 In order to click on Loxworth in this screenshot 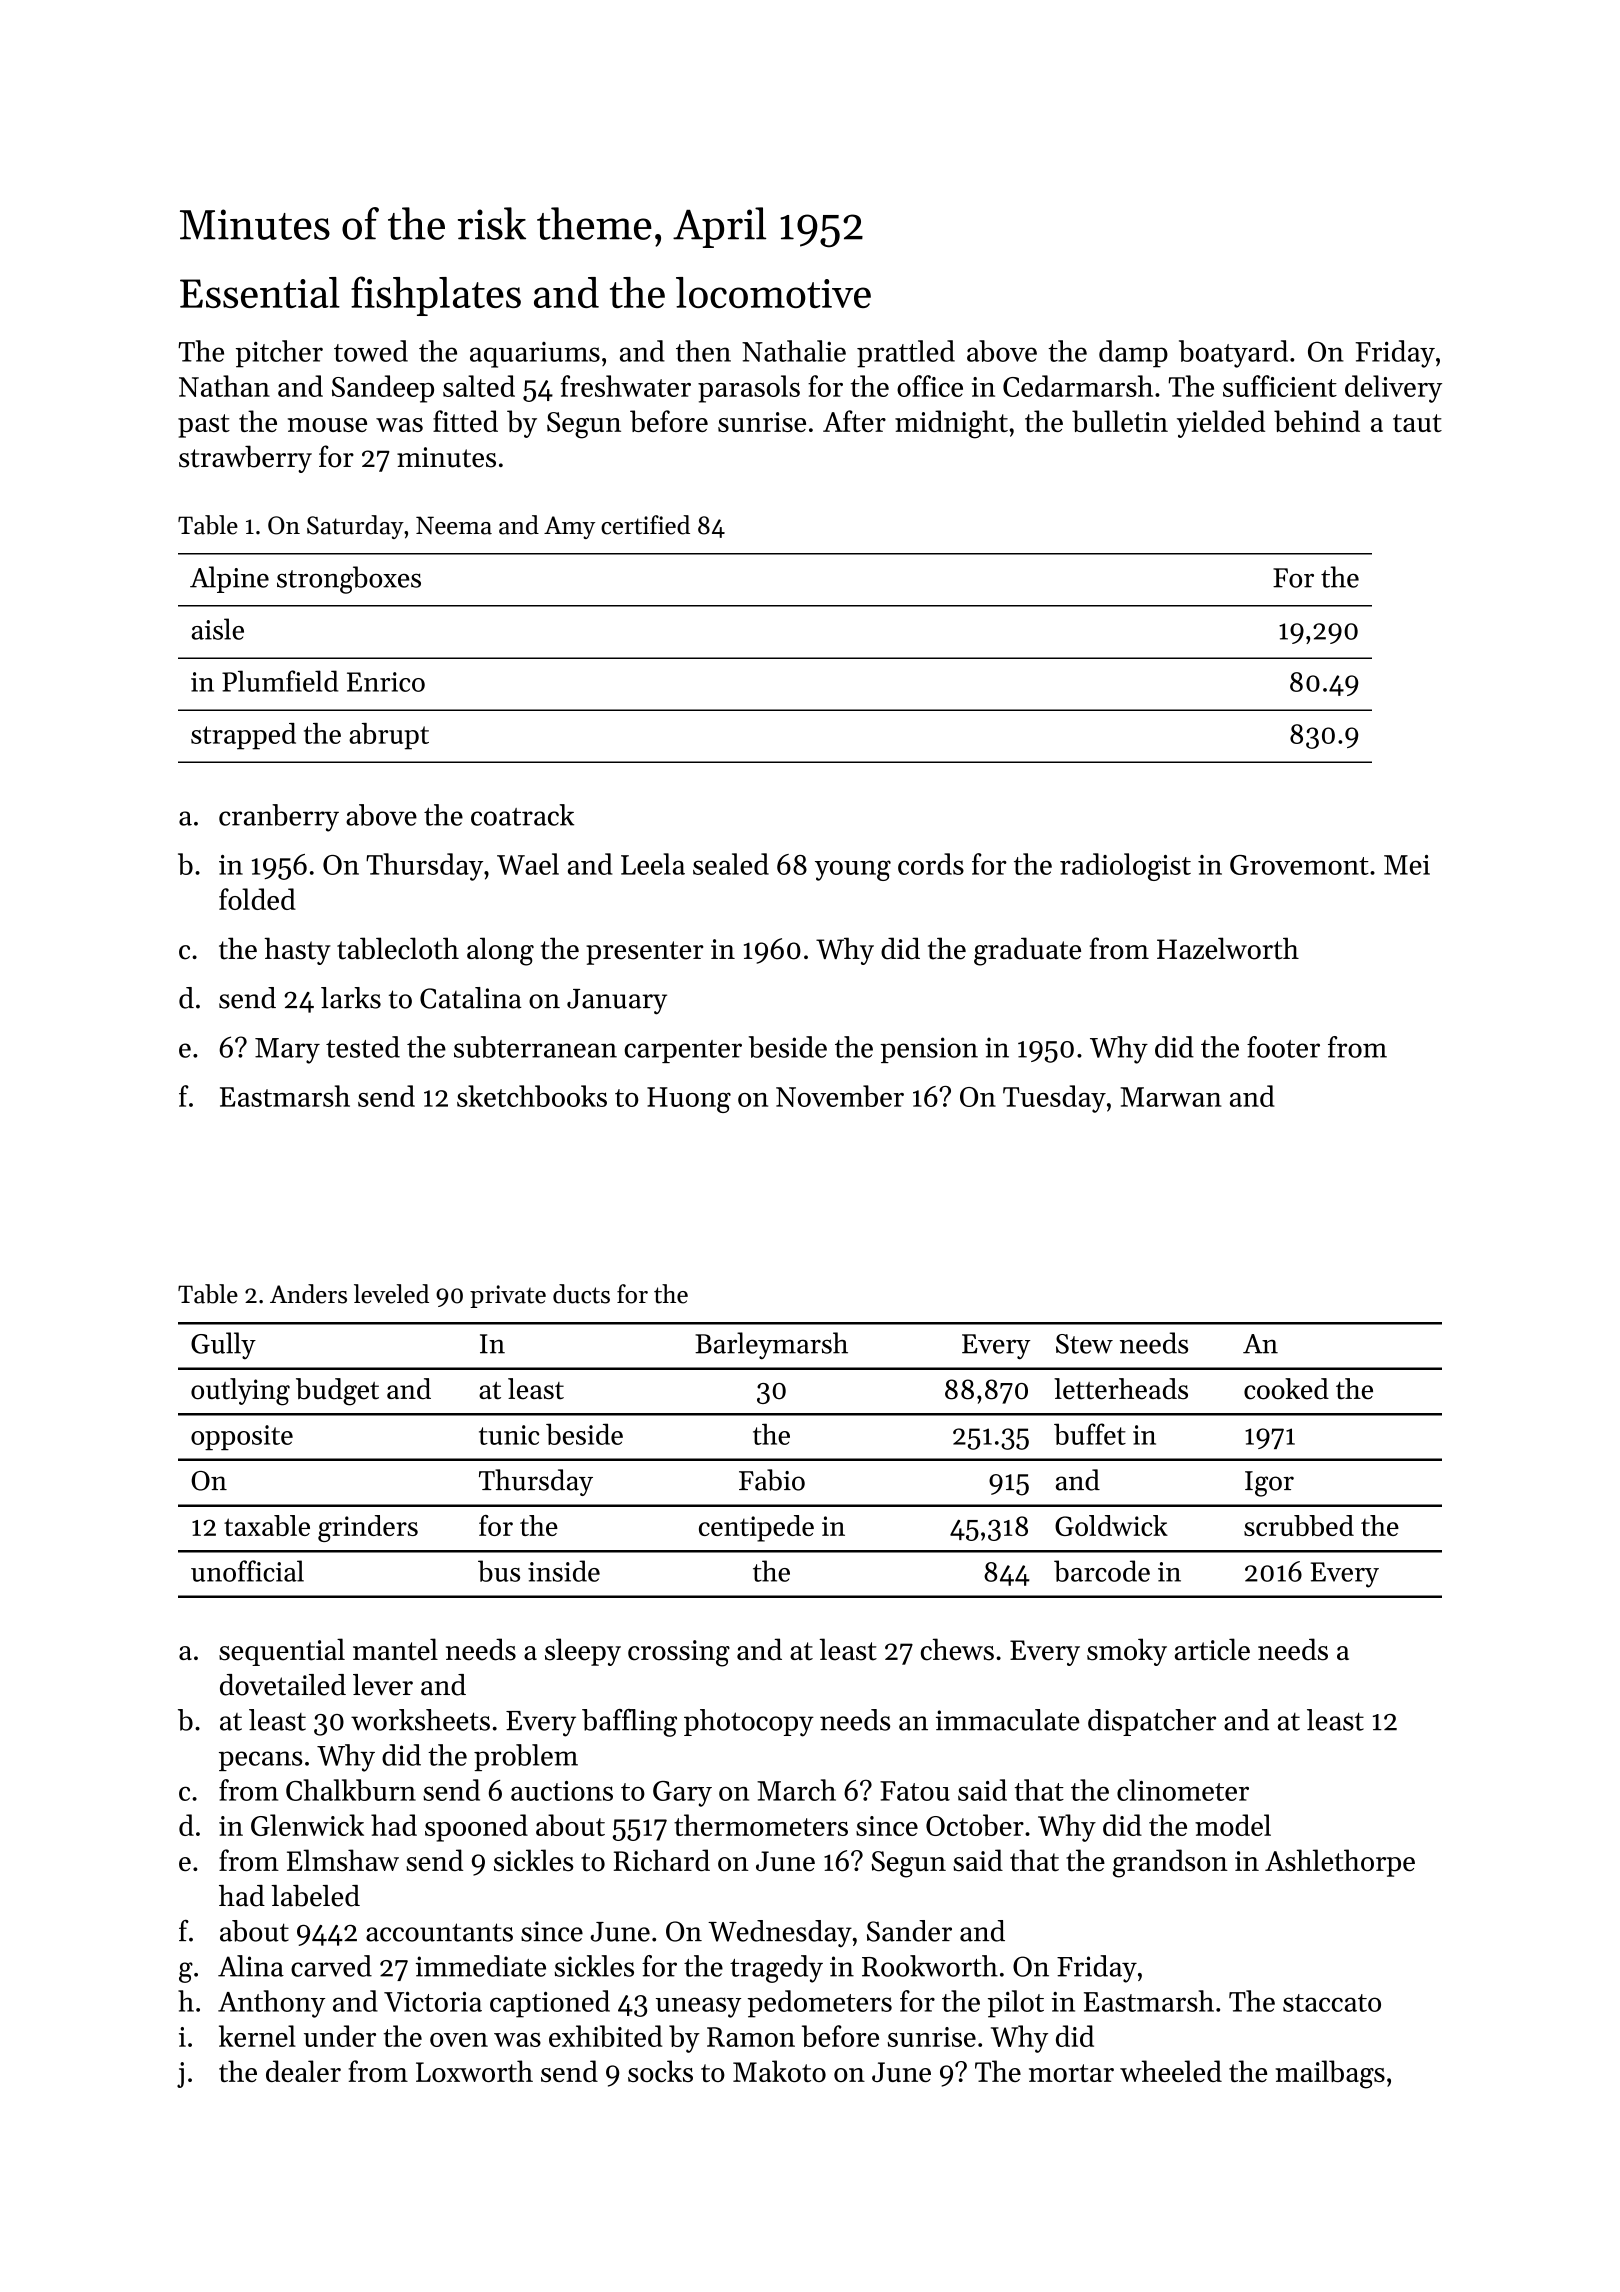, I will do `click(474, 2071)`.
